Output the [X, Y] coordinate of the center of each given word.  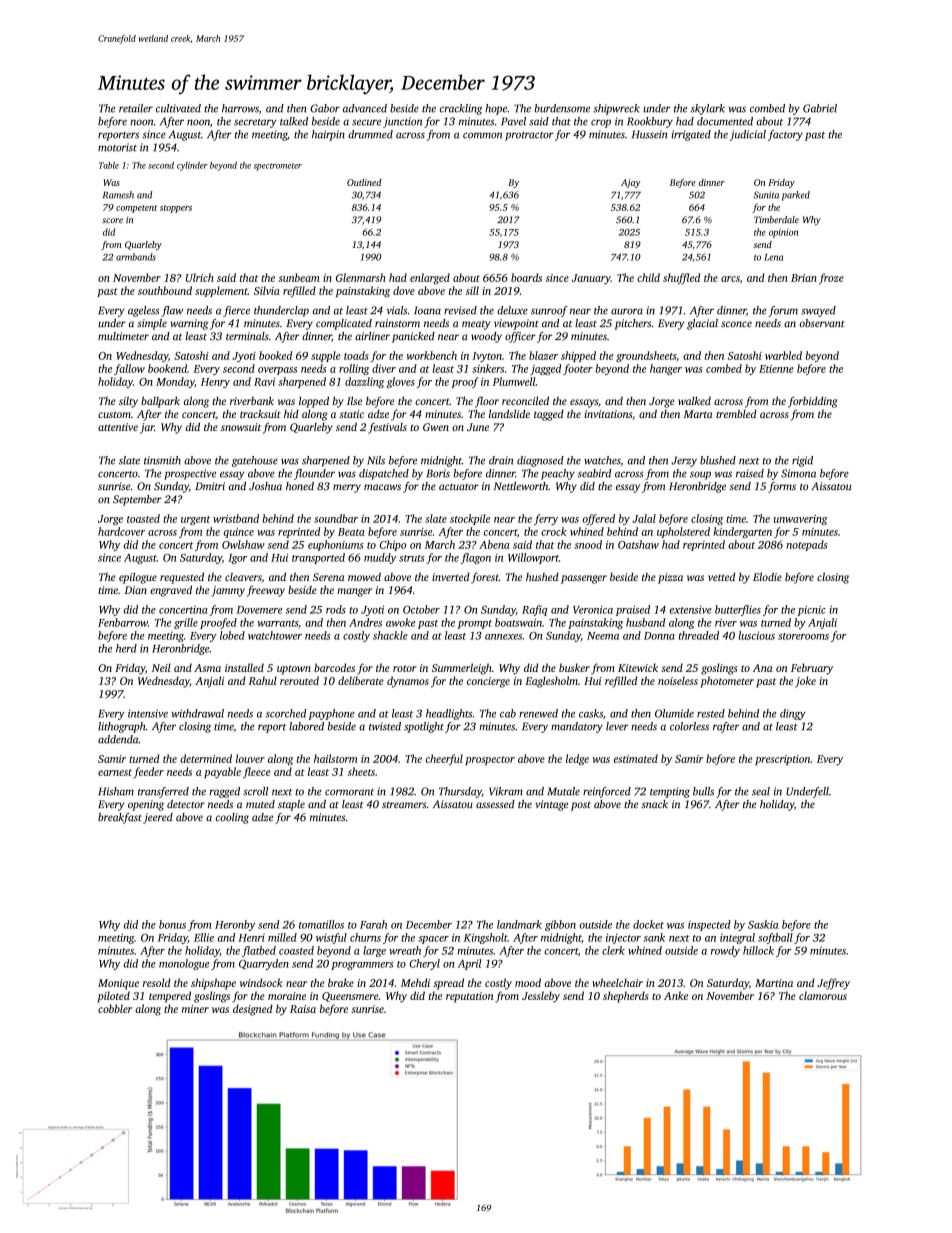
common [482, 135]
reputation [469, 997]
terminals [247, 336]
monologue [184, 964]
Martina [774, 983]
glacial [702, 324]
